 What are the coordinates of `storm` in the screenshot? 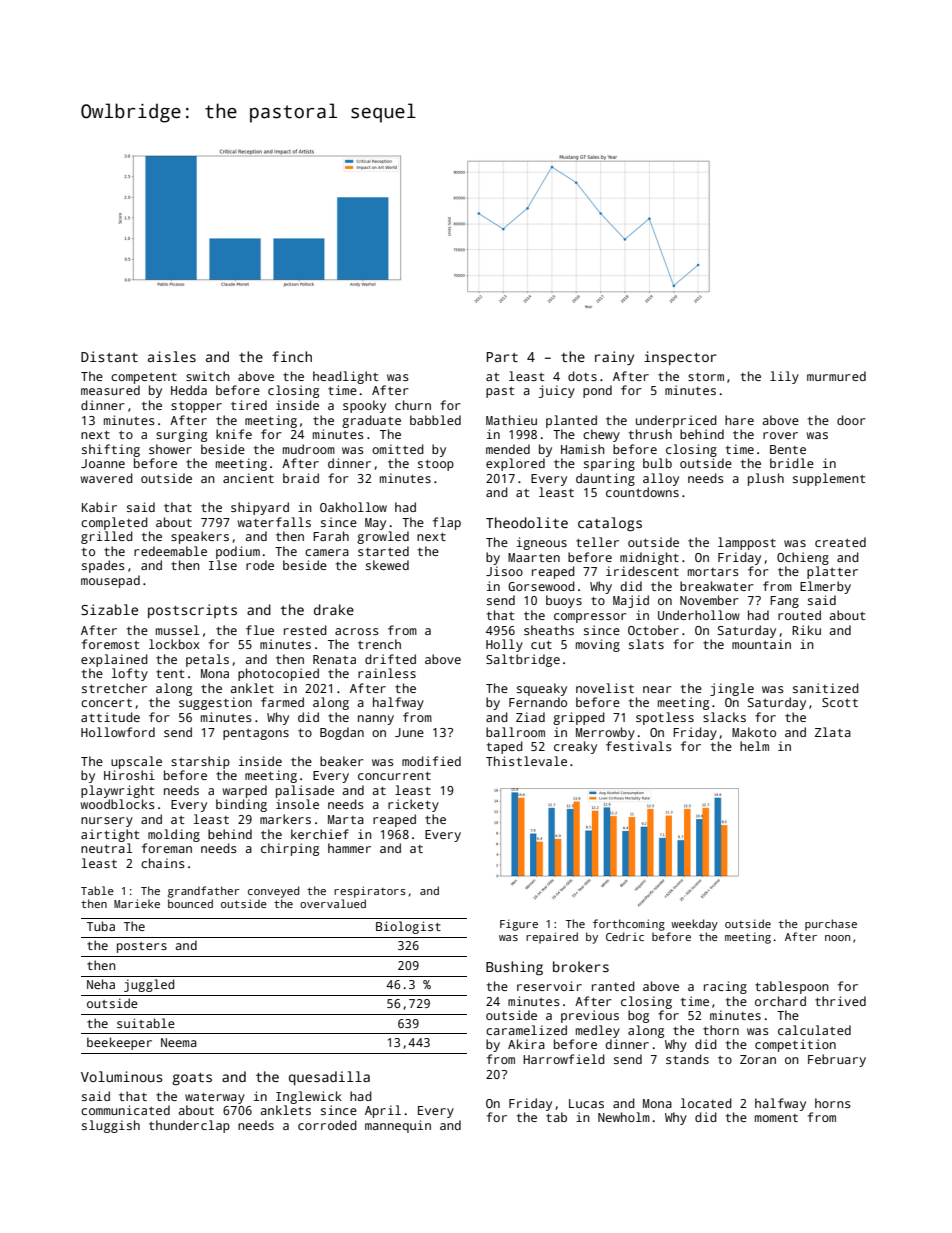 It's located at (706, 377).
